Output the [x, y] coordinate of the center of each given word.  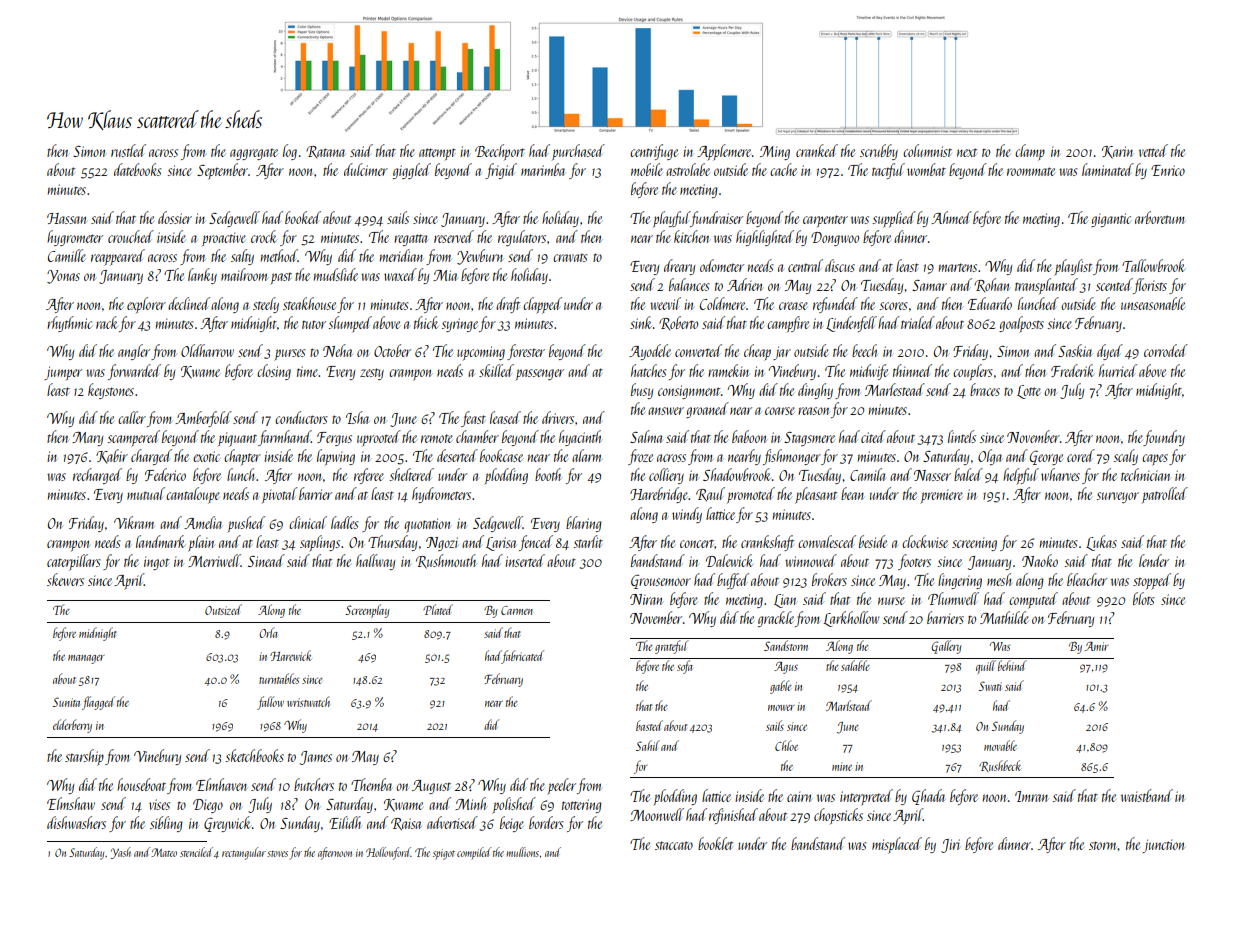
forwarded [134, 372]
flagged [98, 703]
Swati [990, 686]
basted [649, 725]
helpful [1021, 476]
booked [303, 217]
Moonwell [657, 814]
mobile [647, 169]
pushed [246, 524]
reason [814, 411]
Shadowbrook [737, 474]
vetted [1153, 150]
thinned [912, 370]
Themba [371, 784]
